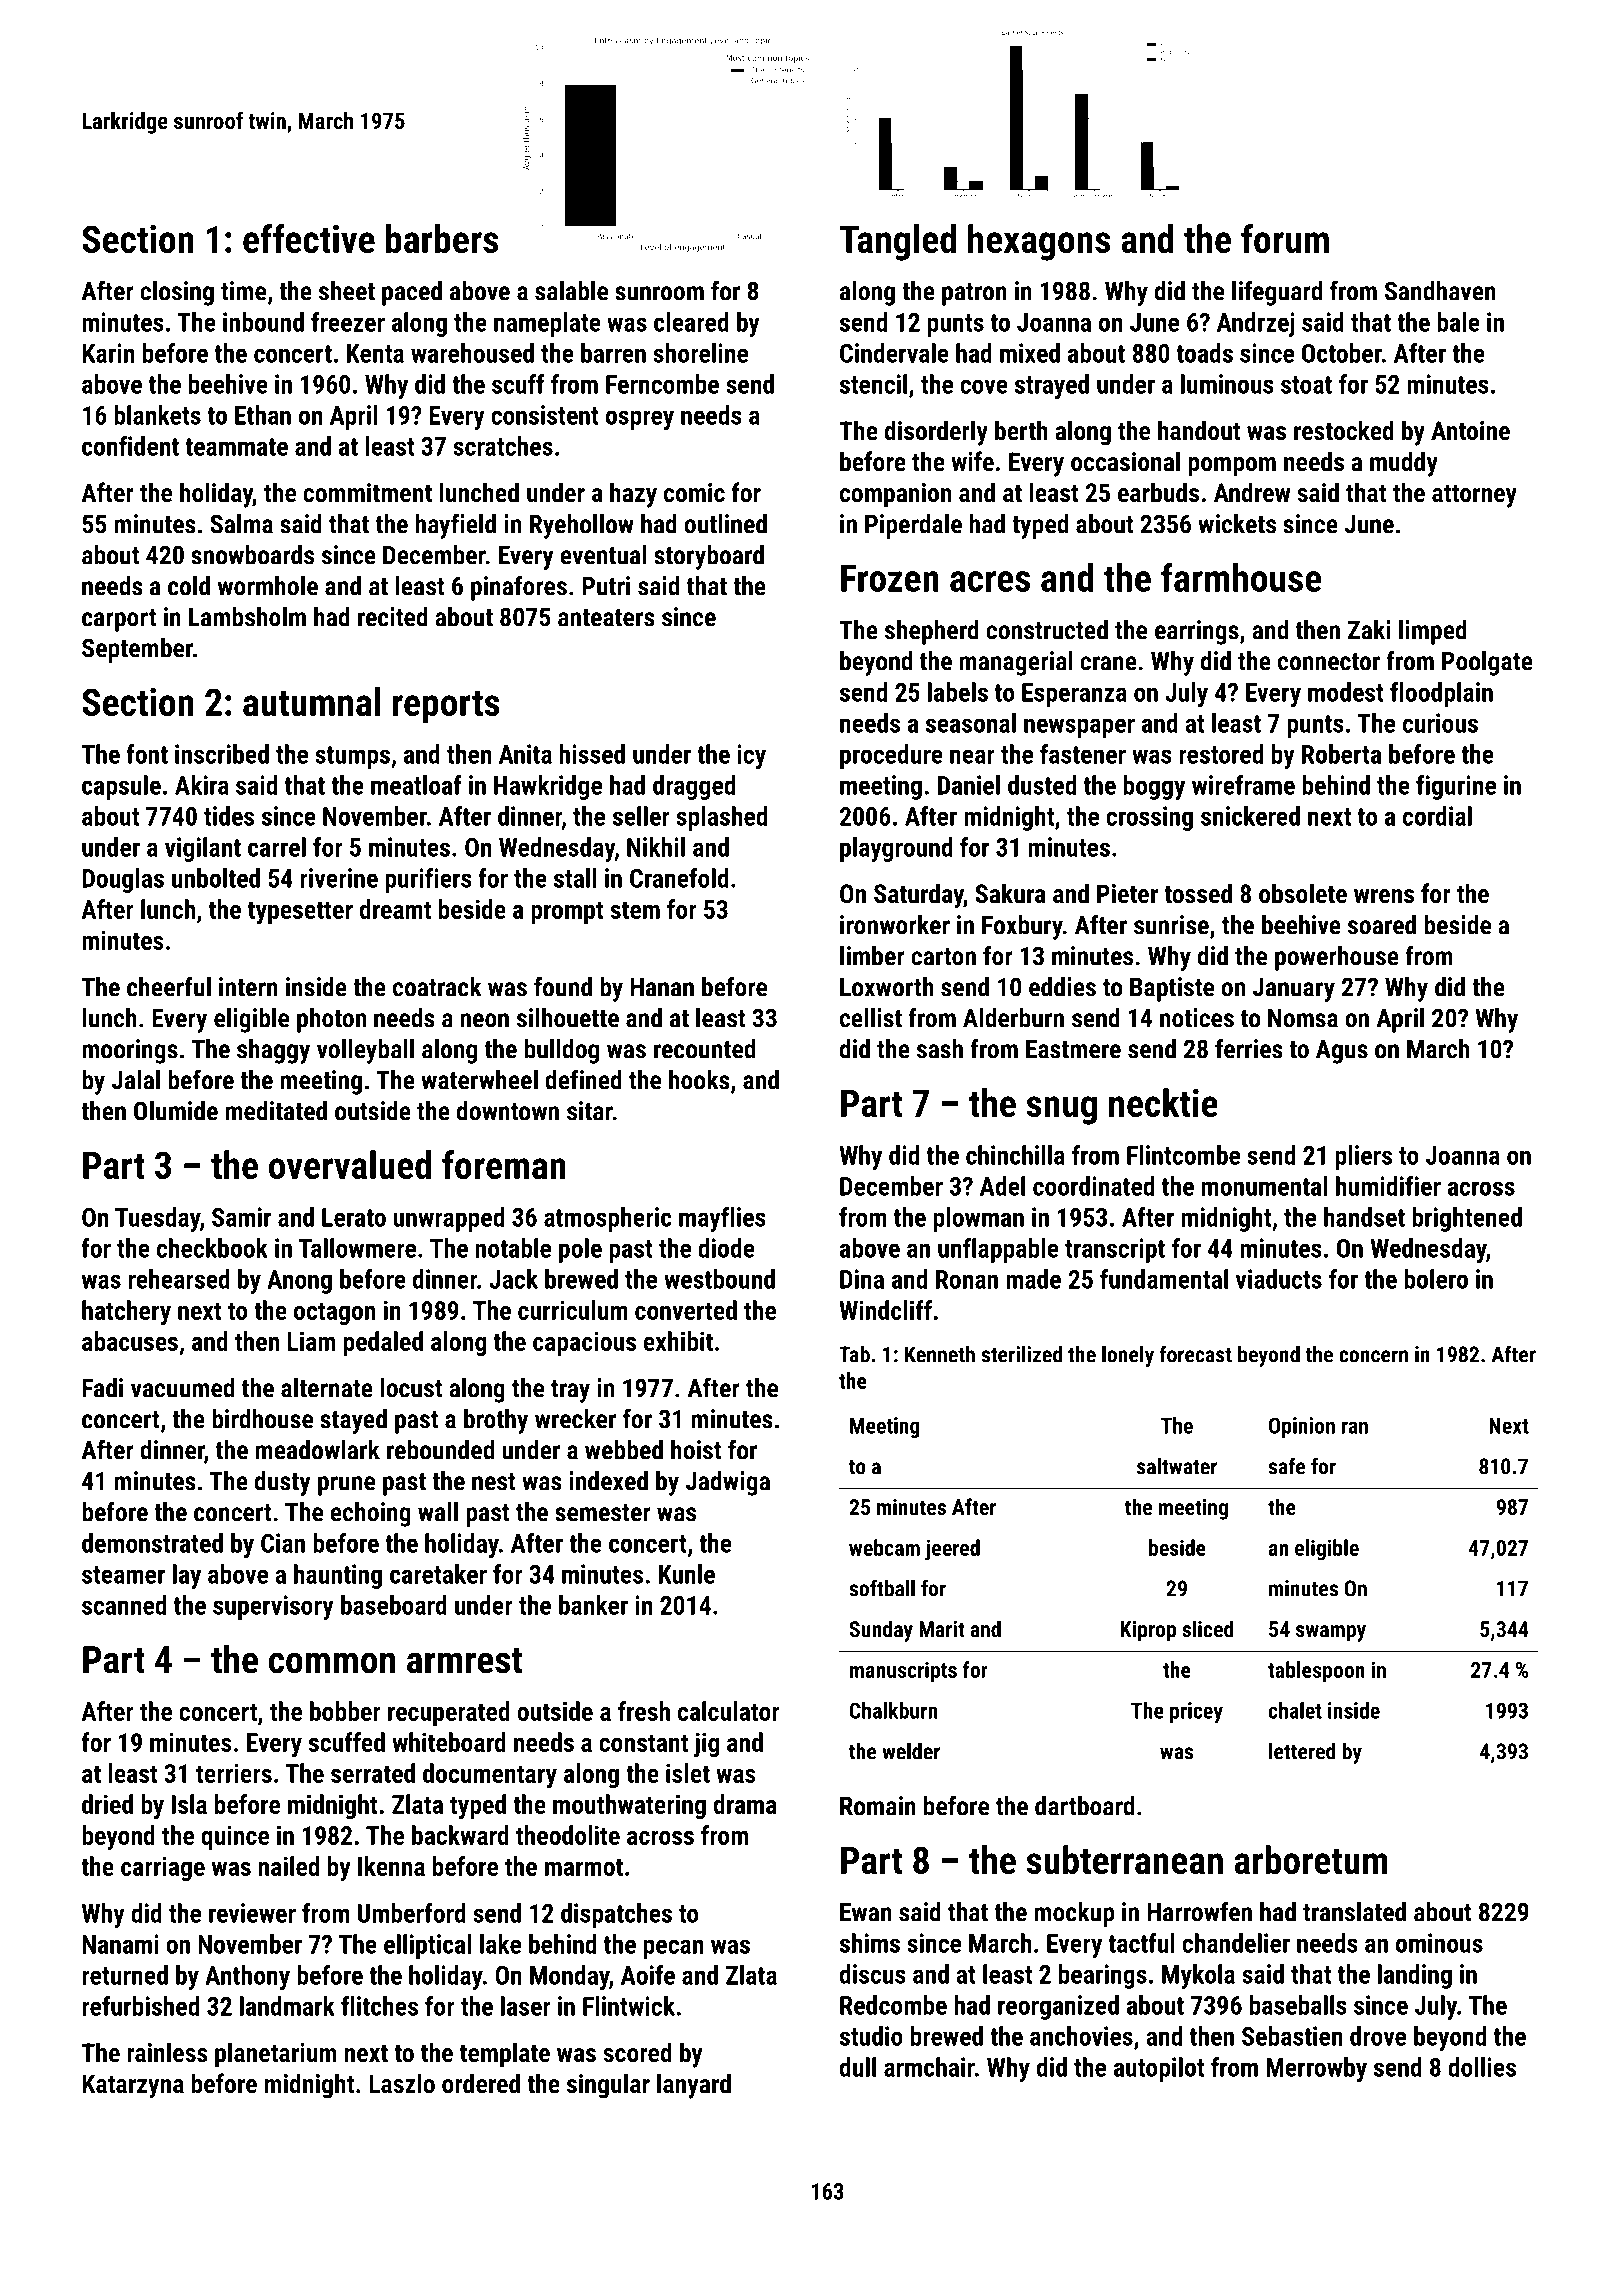 This image has height=2292, width=1620. What do you see at coordinates (179, 1279) in the image?
I see `rehearsed` at bounding box center [179, 1279].
